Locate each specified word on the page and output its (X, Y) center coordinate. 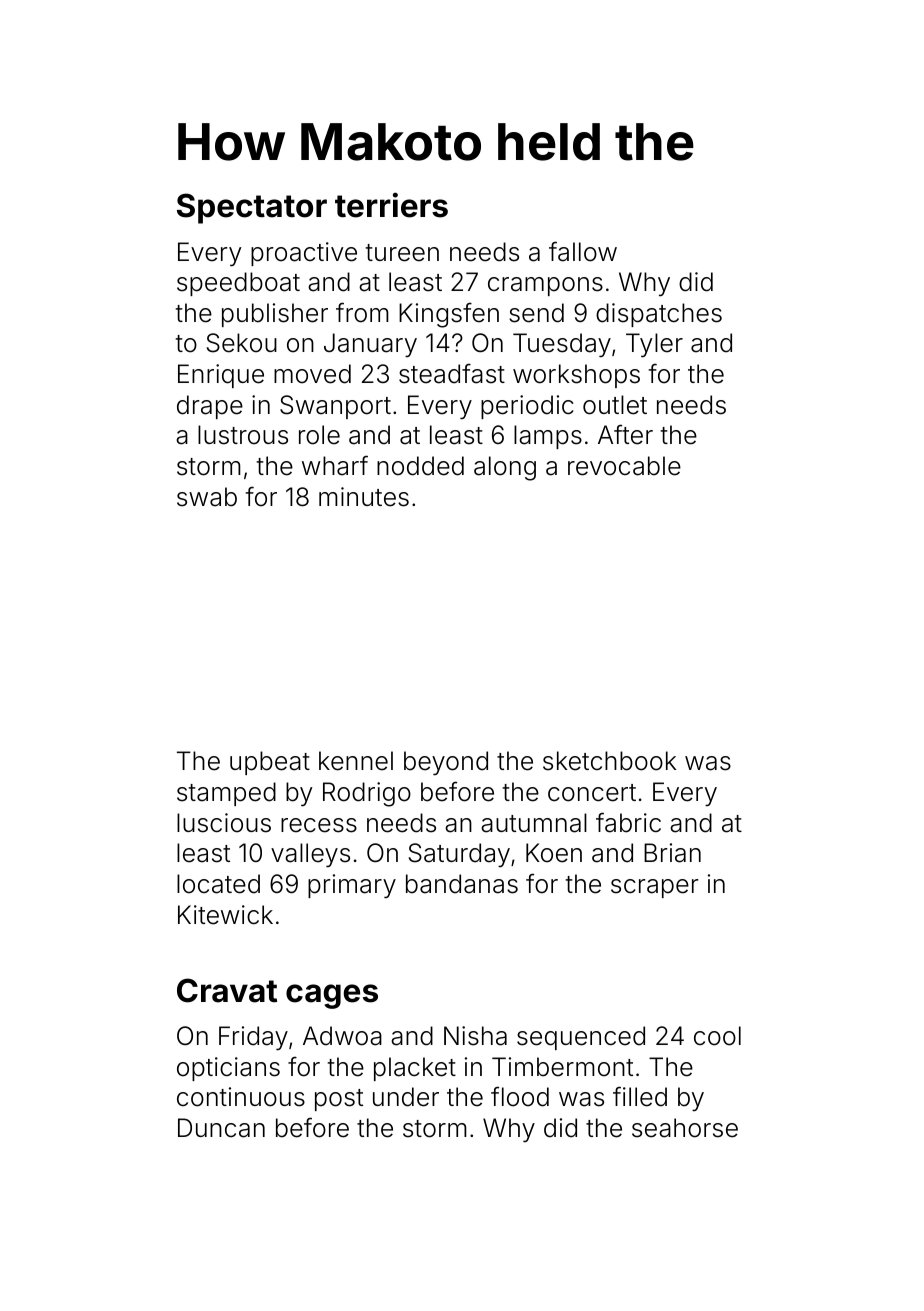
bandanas (462, 884)
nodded (420, 466)
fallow (583, 251)
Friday (253, 1038)
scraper (654, 888)
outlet (615, 405)
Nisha (475, 1036)
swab (207, 497)
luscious (224, 823)
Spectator (252, 208)
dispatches (659, 315)
